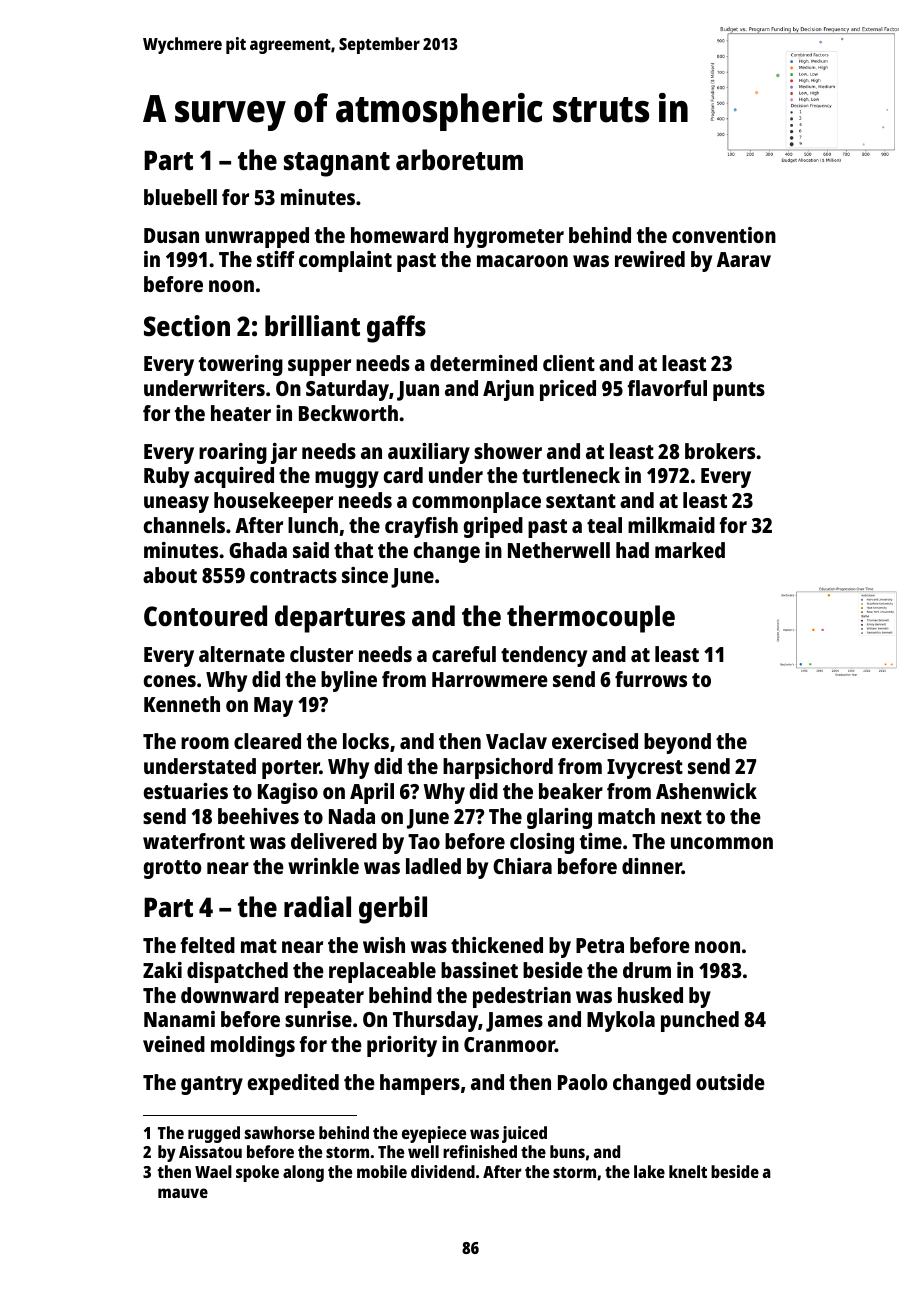 The width and height of the document is (924, 1311). I want to click on Harrowmere, so click(490, 679).
